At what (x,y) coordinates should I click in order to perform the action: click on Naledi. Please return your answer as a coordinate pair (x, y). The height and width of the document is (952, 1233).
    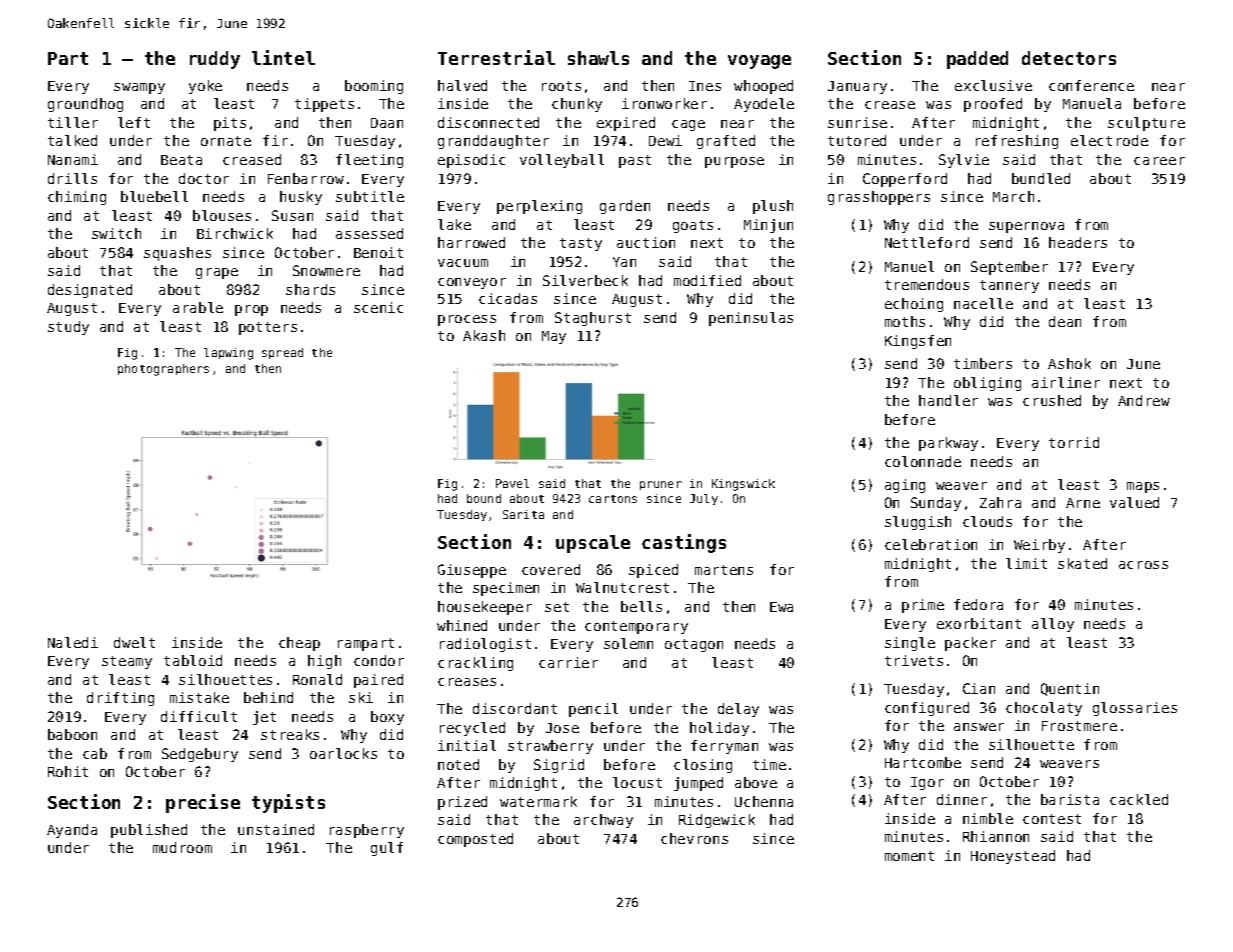
    Looking at the image, I should click on (73, 642).
